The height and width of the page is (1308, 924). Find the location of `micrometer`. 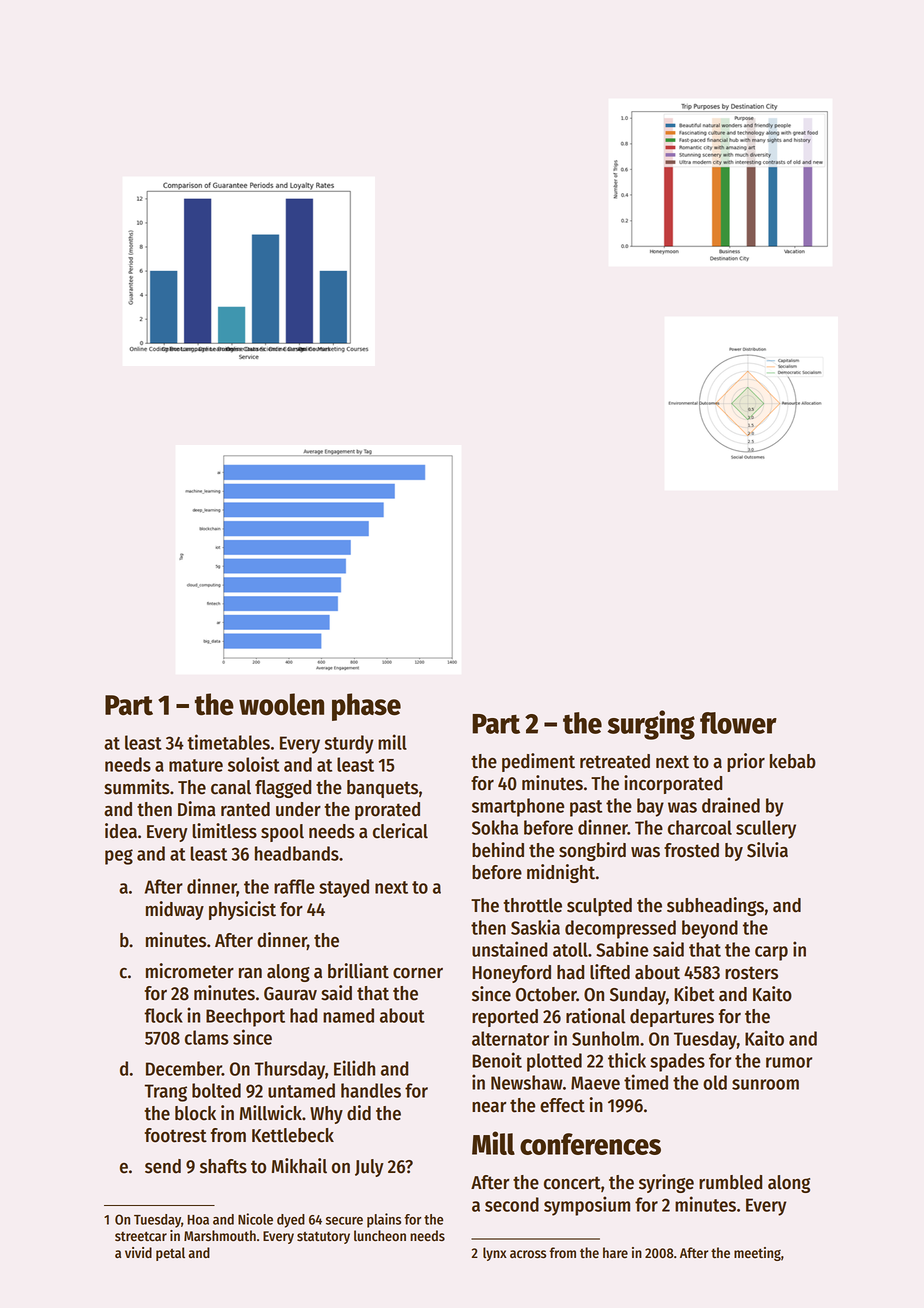

micrometer is located at coordinates (190, 971).
